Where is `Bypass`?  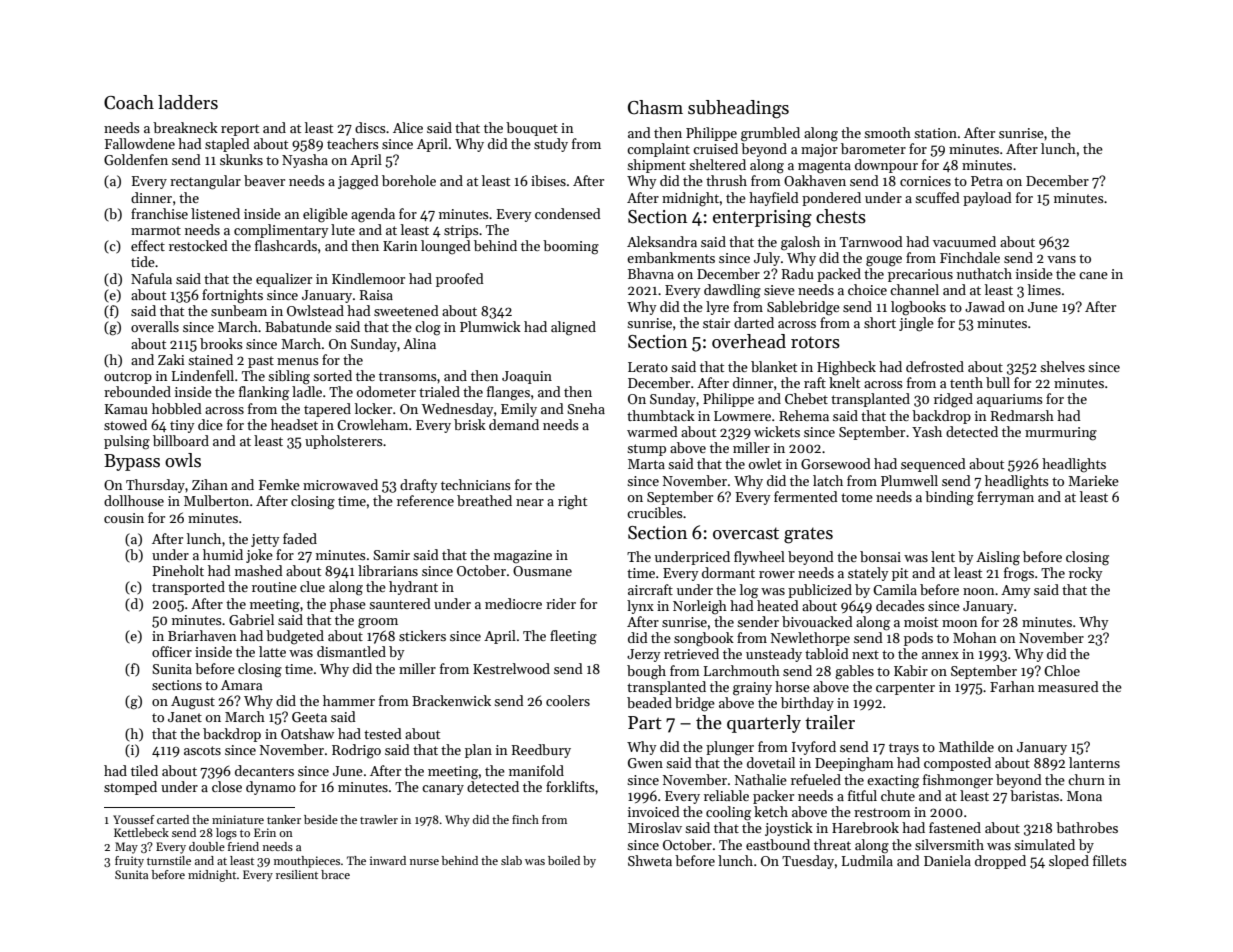 Bypass is located at coordinates (132, 462).
